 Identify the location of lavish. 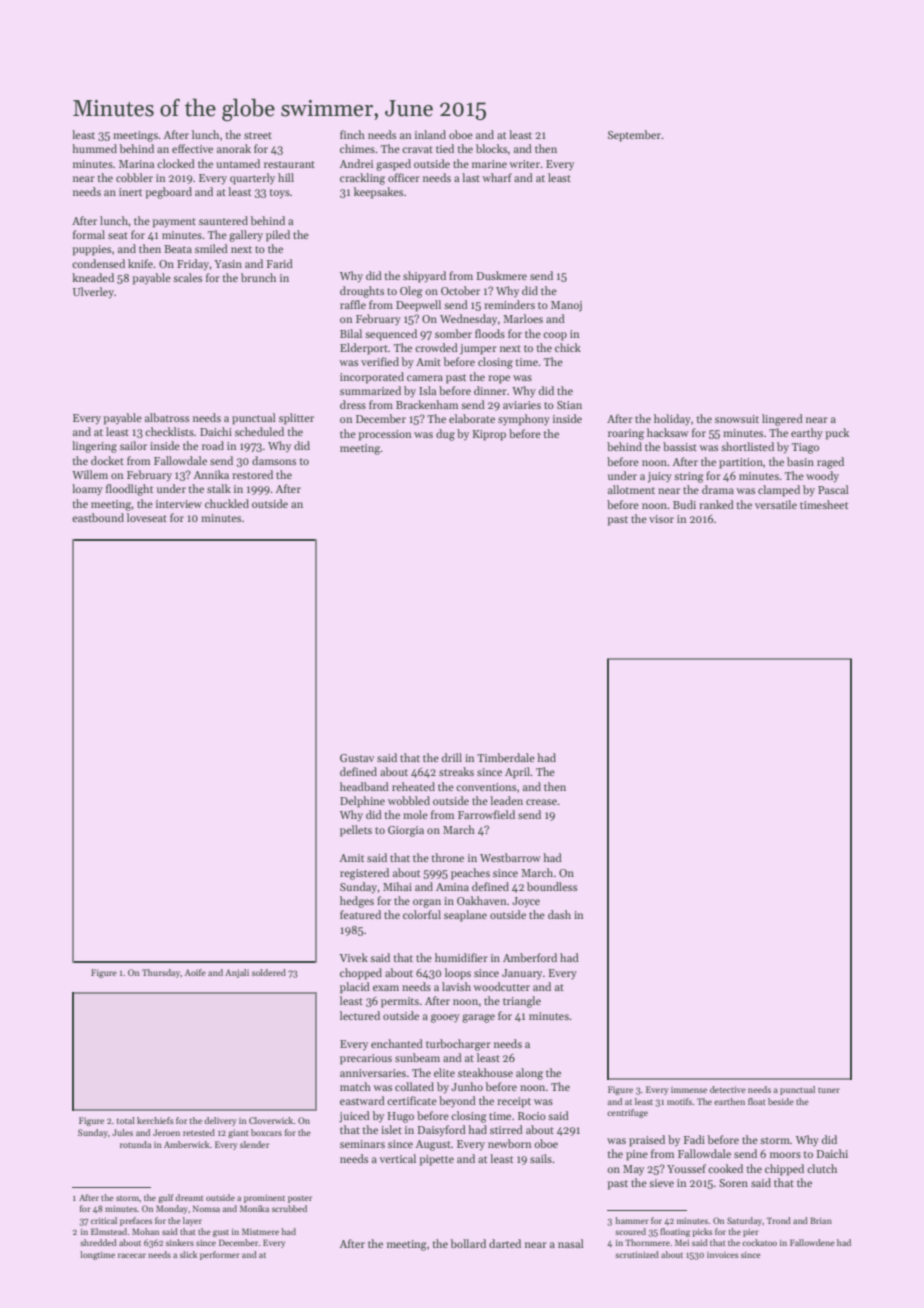
(456, 986).
